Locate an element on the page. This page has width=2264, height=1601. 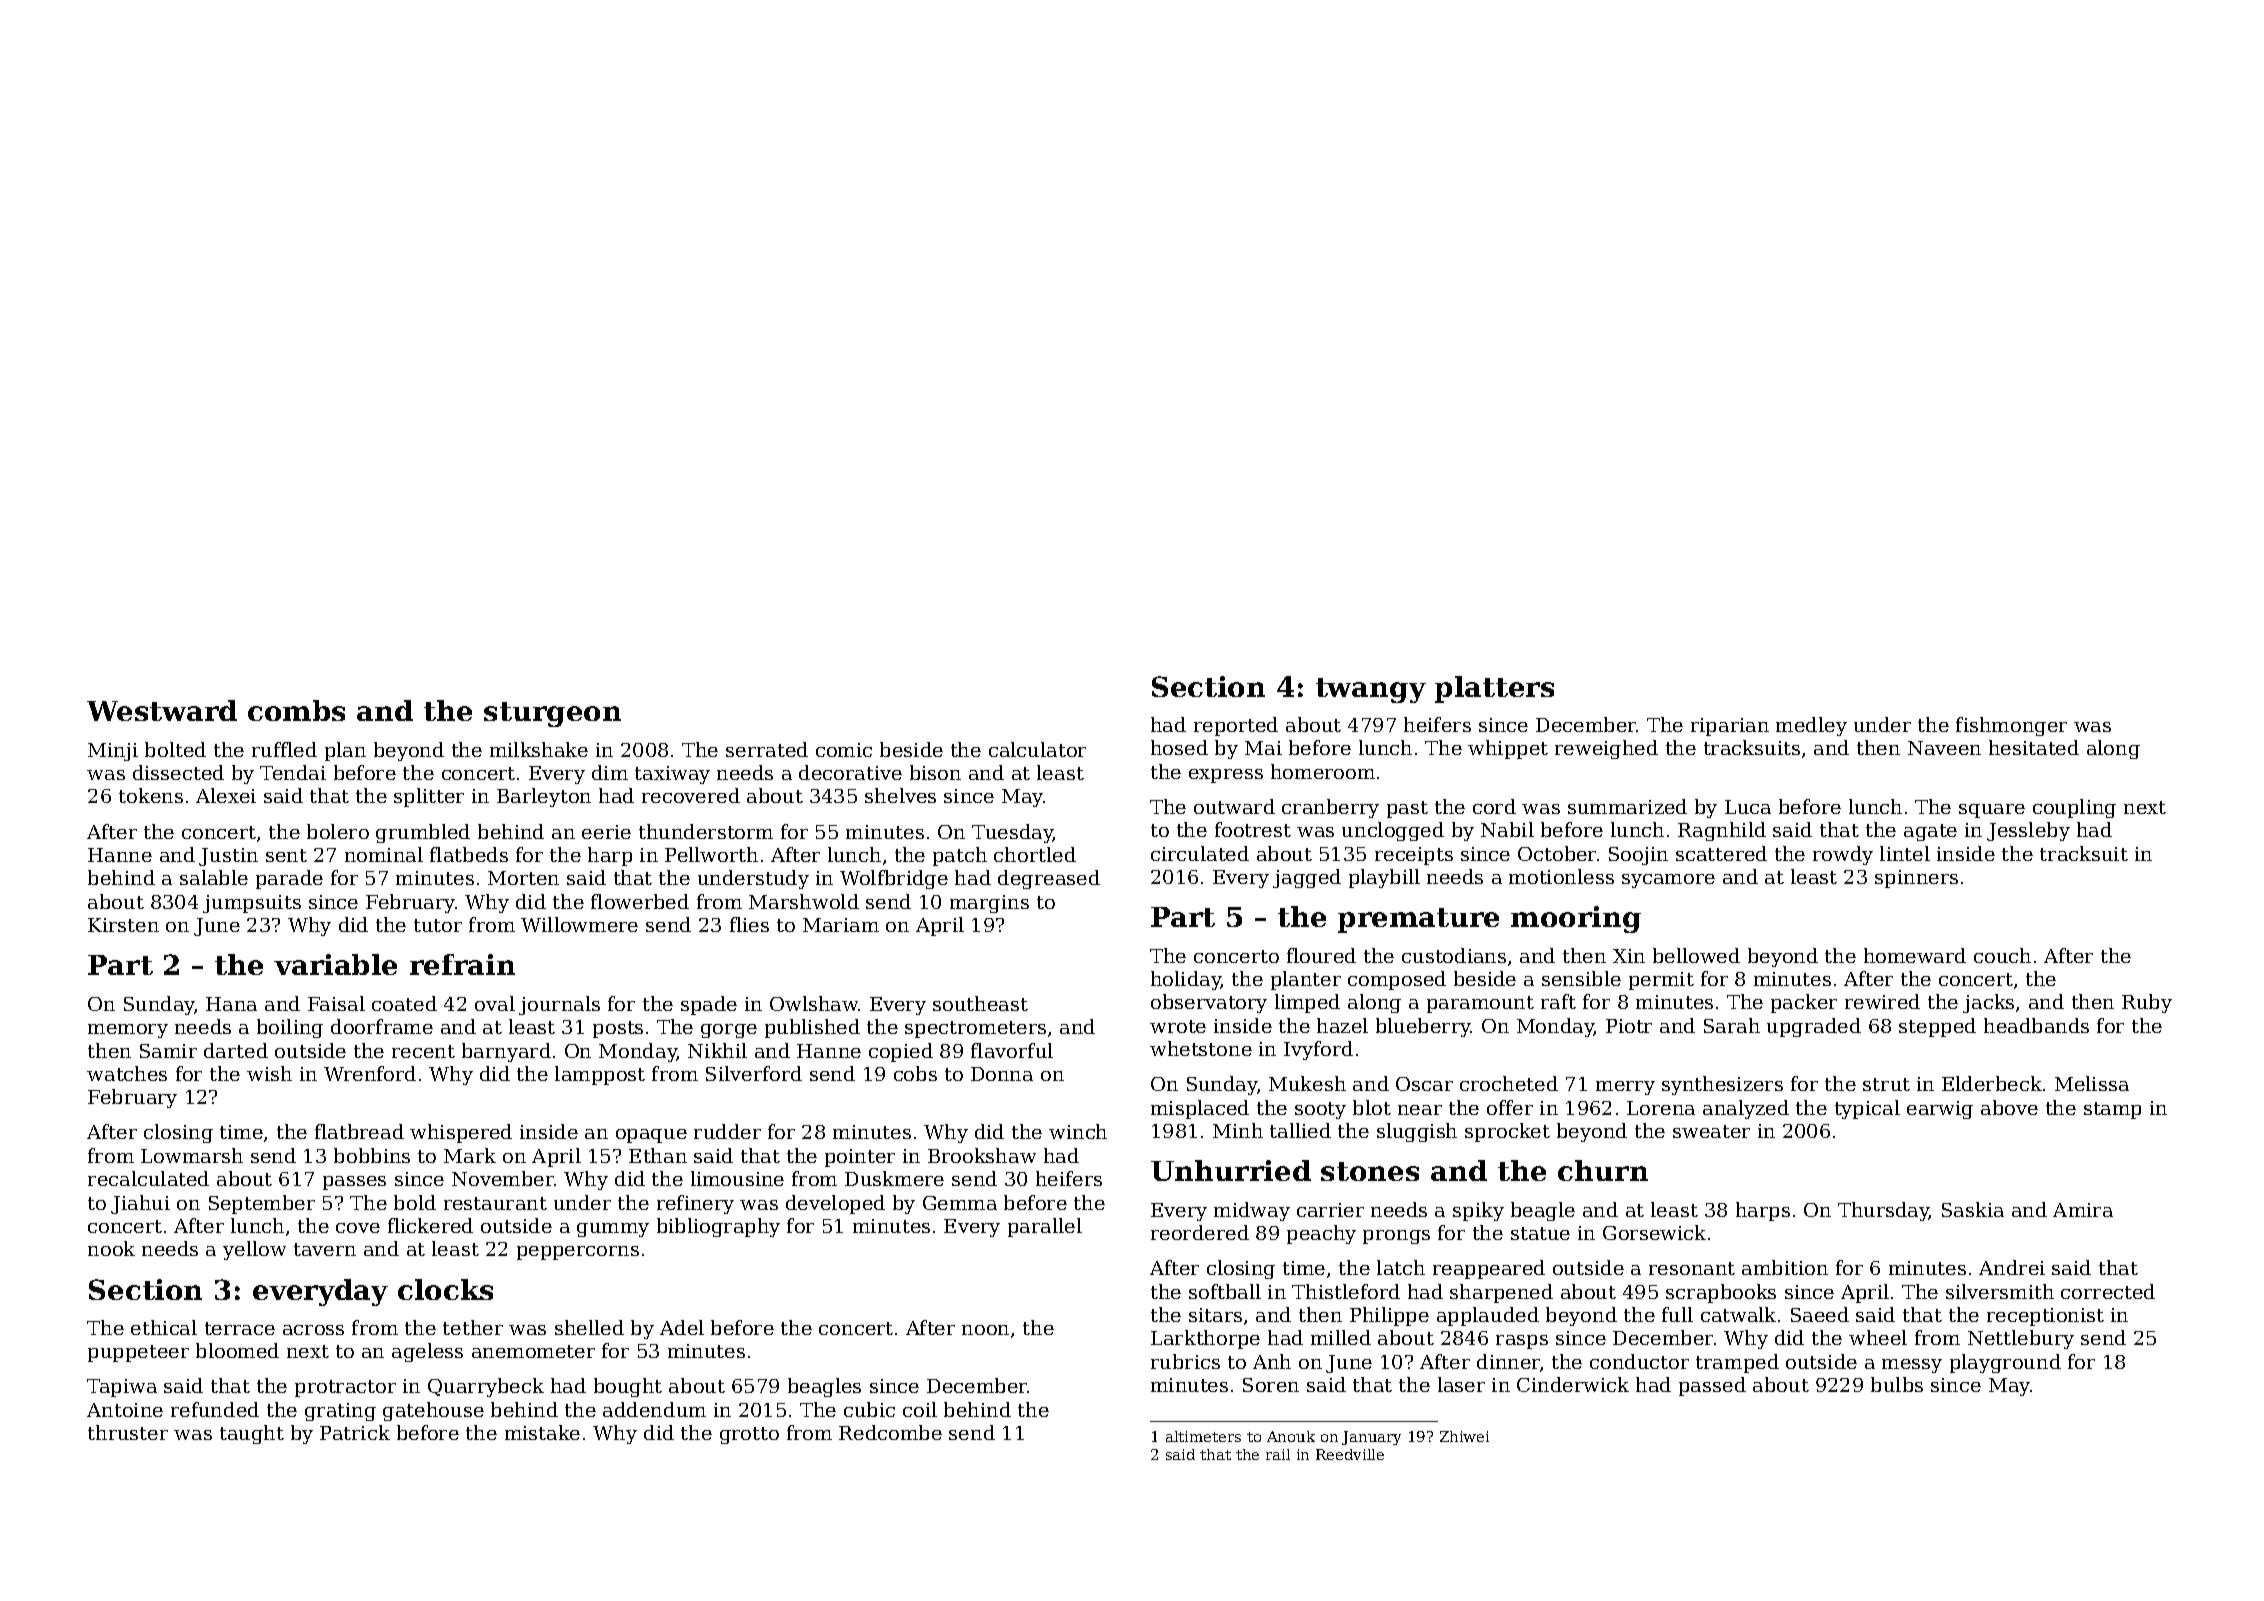
medley is located at coordinates (1811, 726).
